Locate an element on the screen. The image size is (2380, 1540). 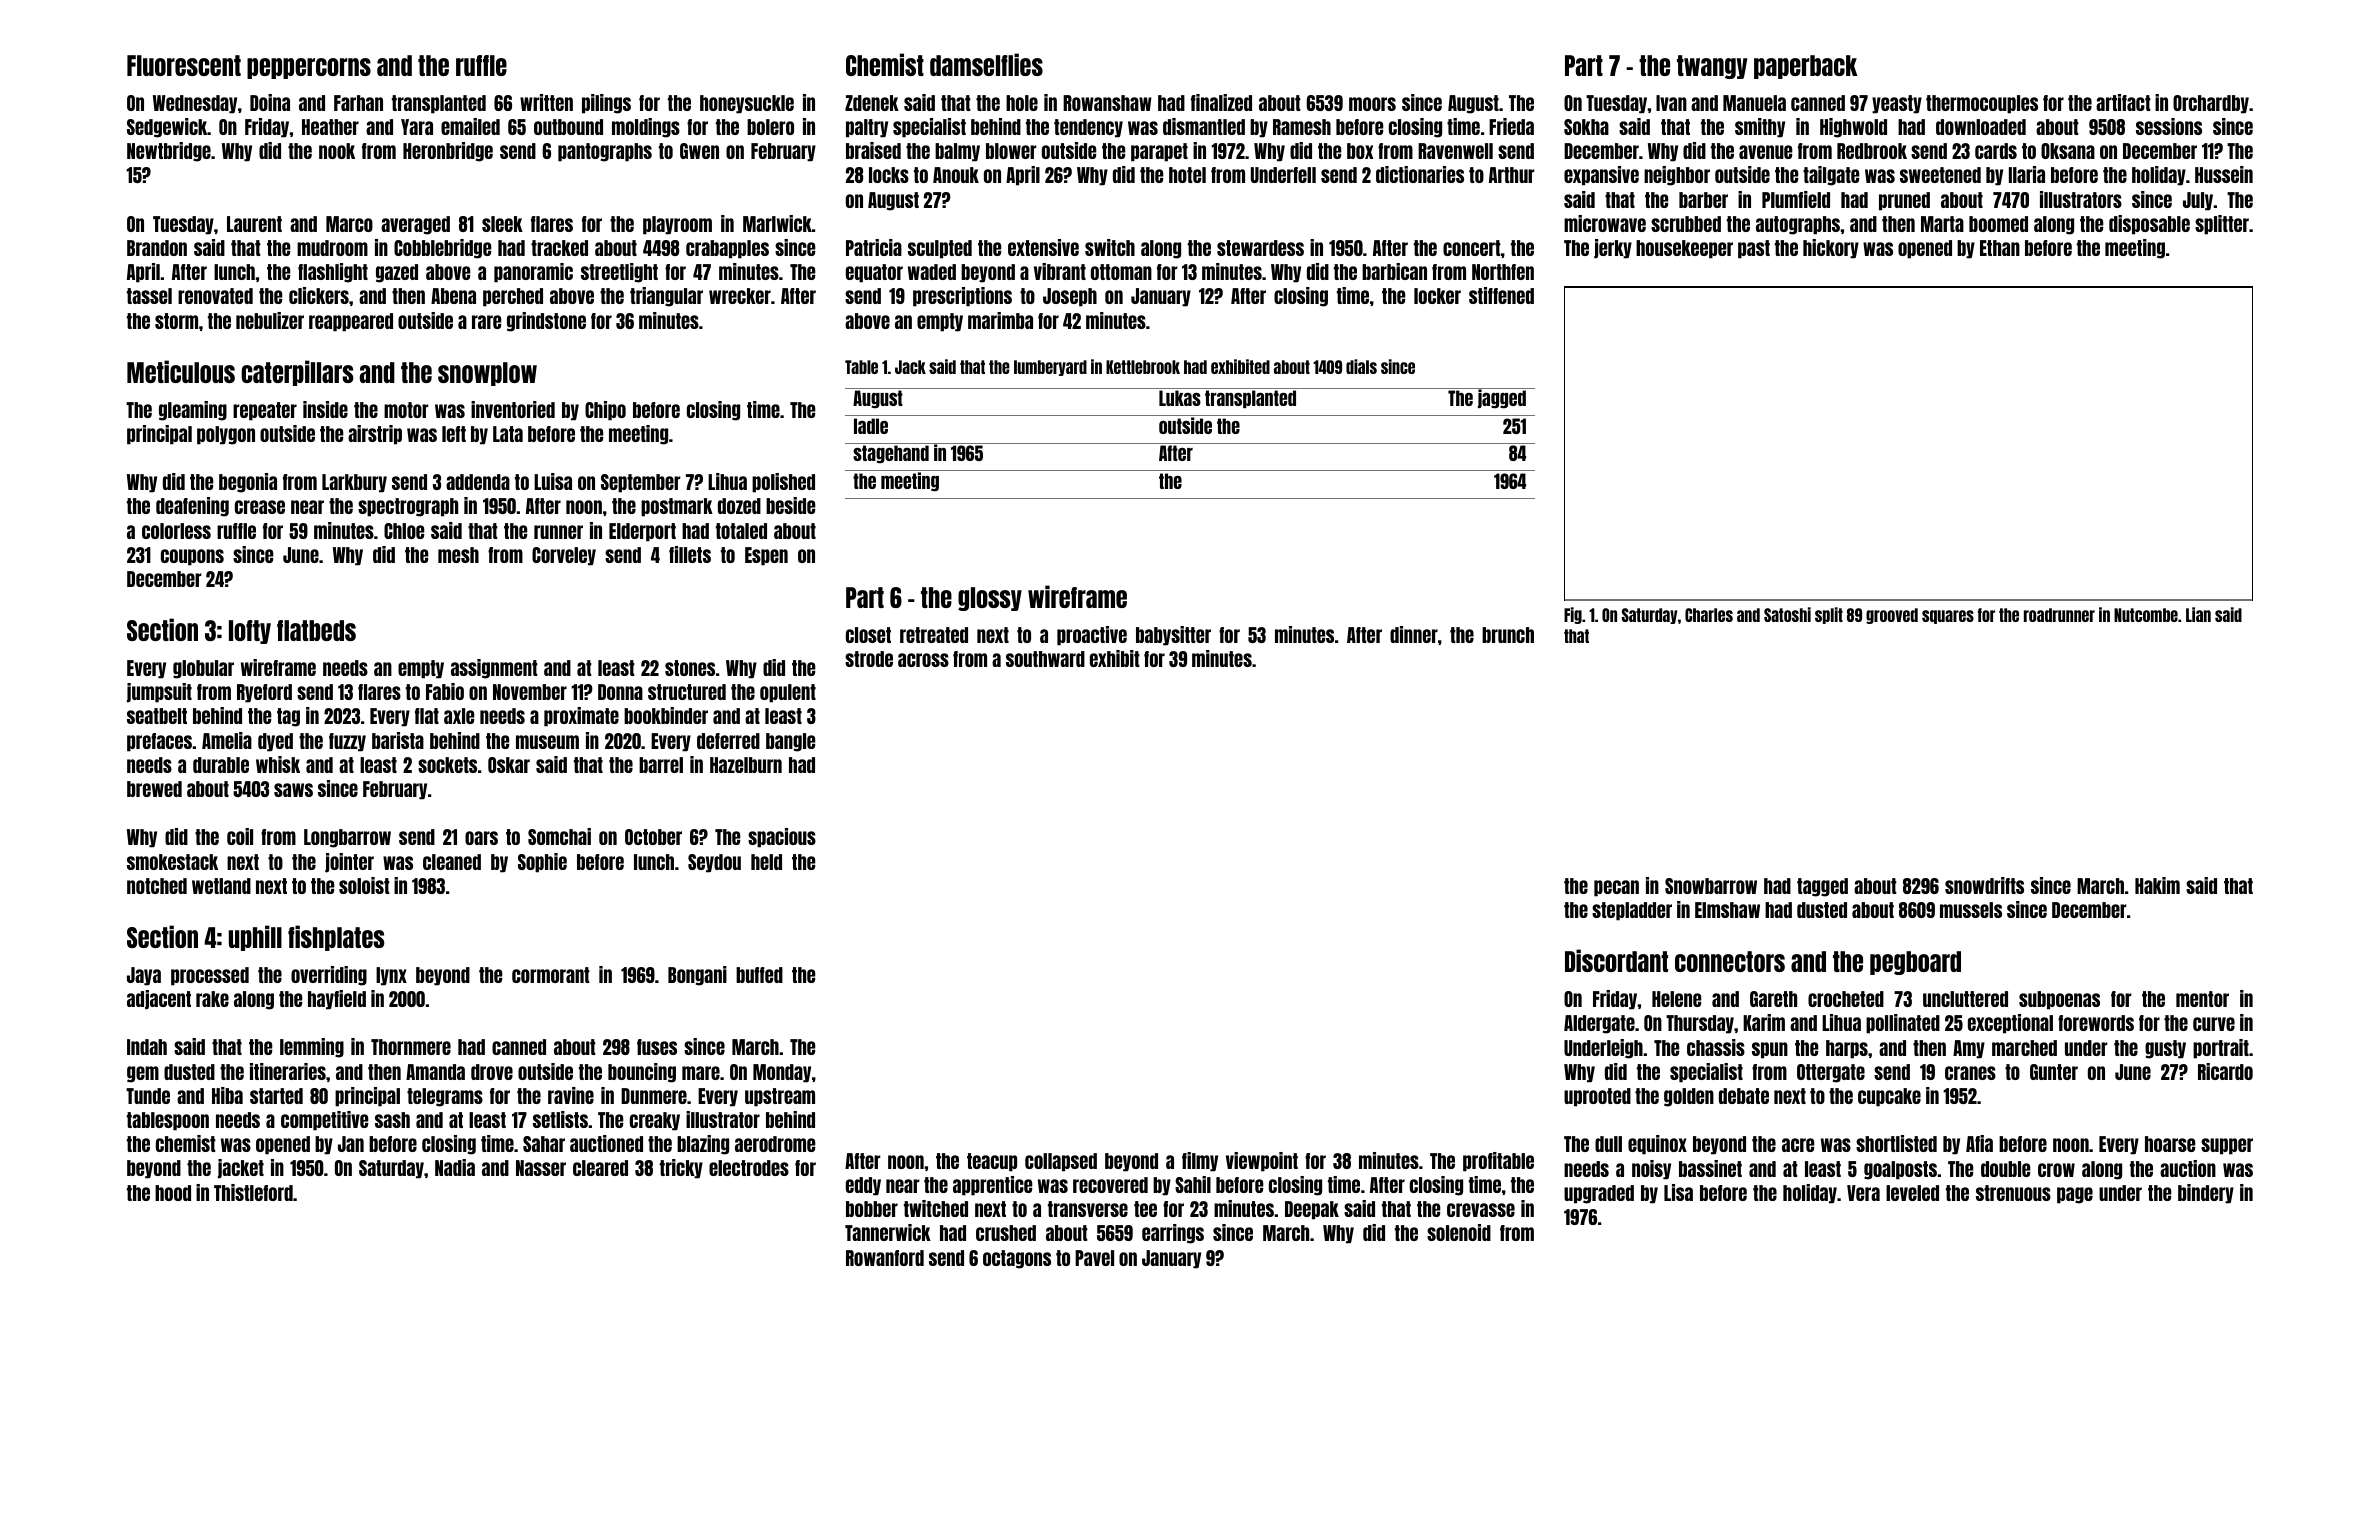
Farhan is located at coordinates (358, 103).
